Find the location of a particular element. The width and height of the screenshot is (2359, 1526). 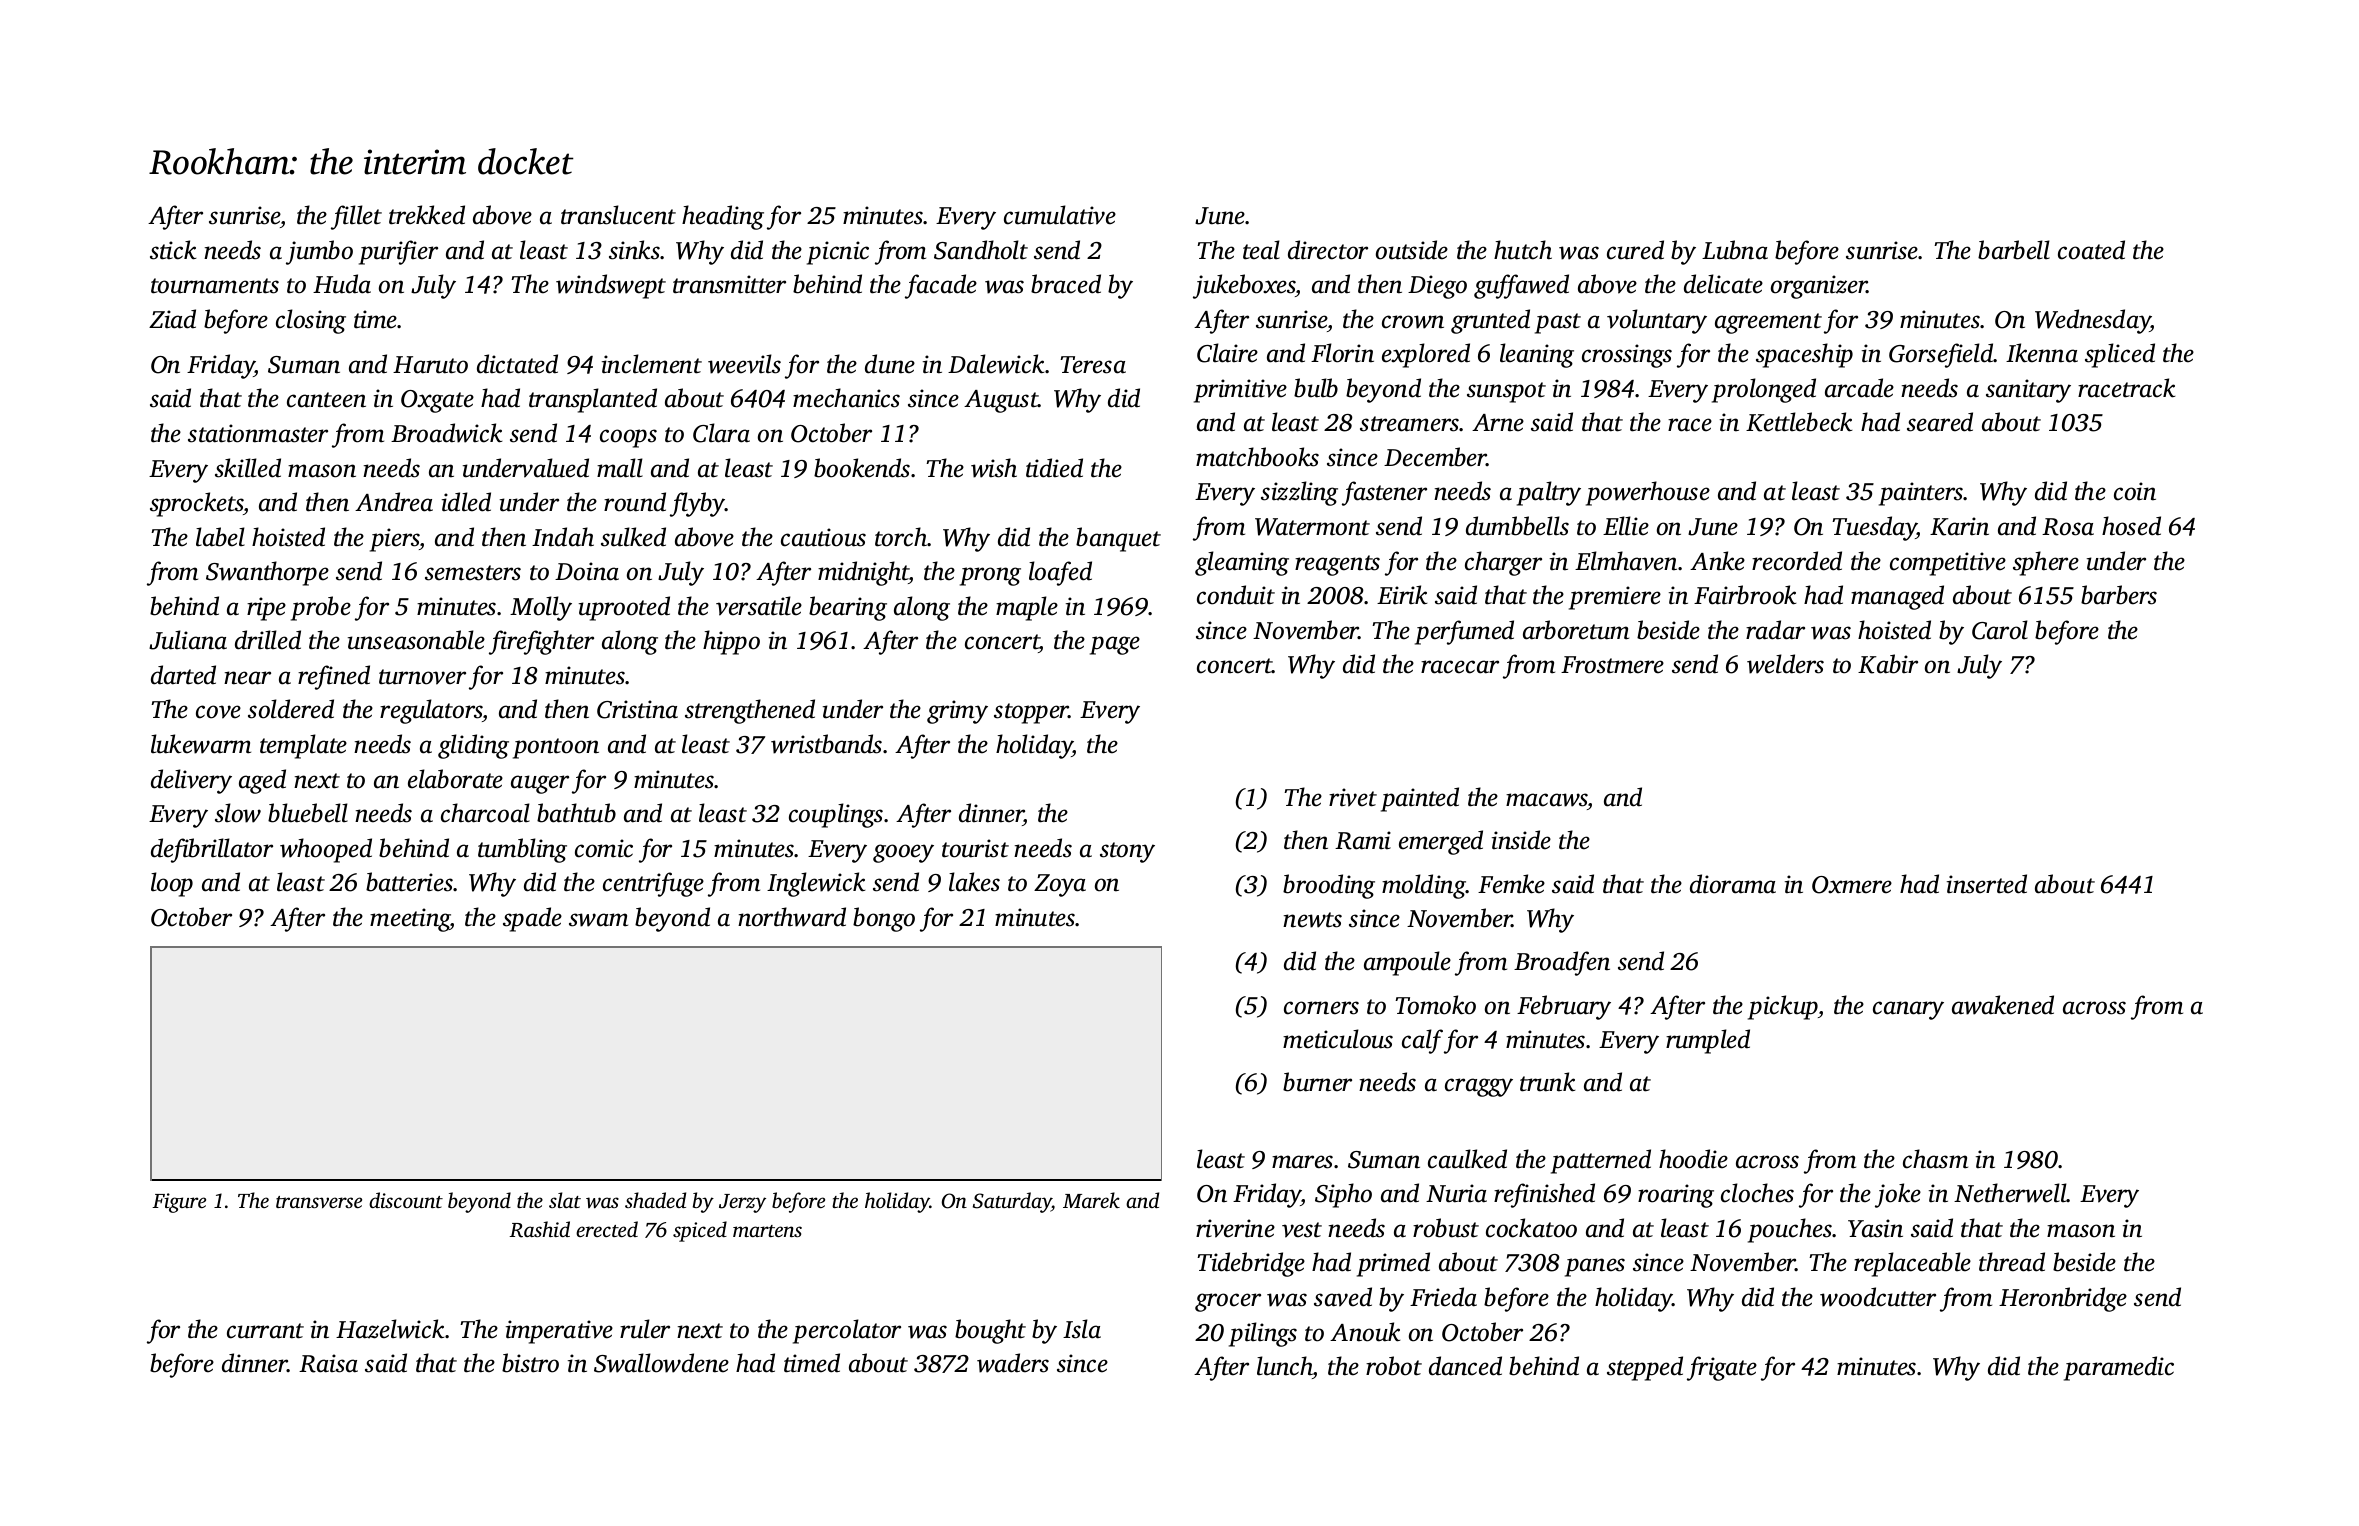

panes is located at coordinates (1595, 1267).
